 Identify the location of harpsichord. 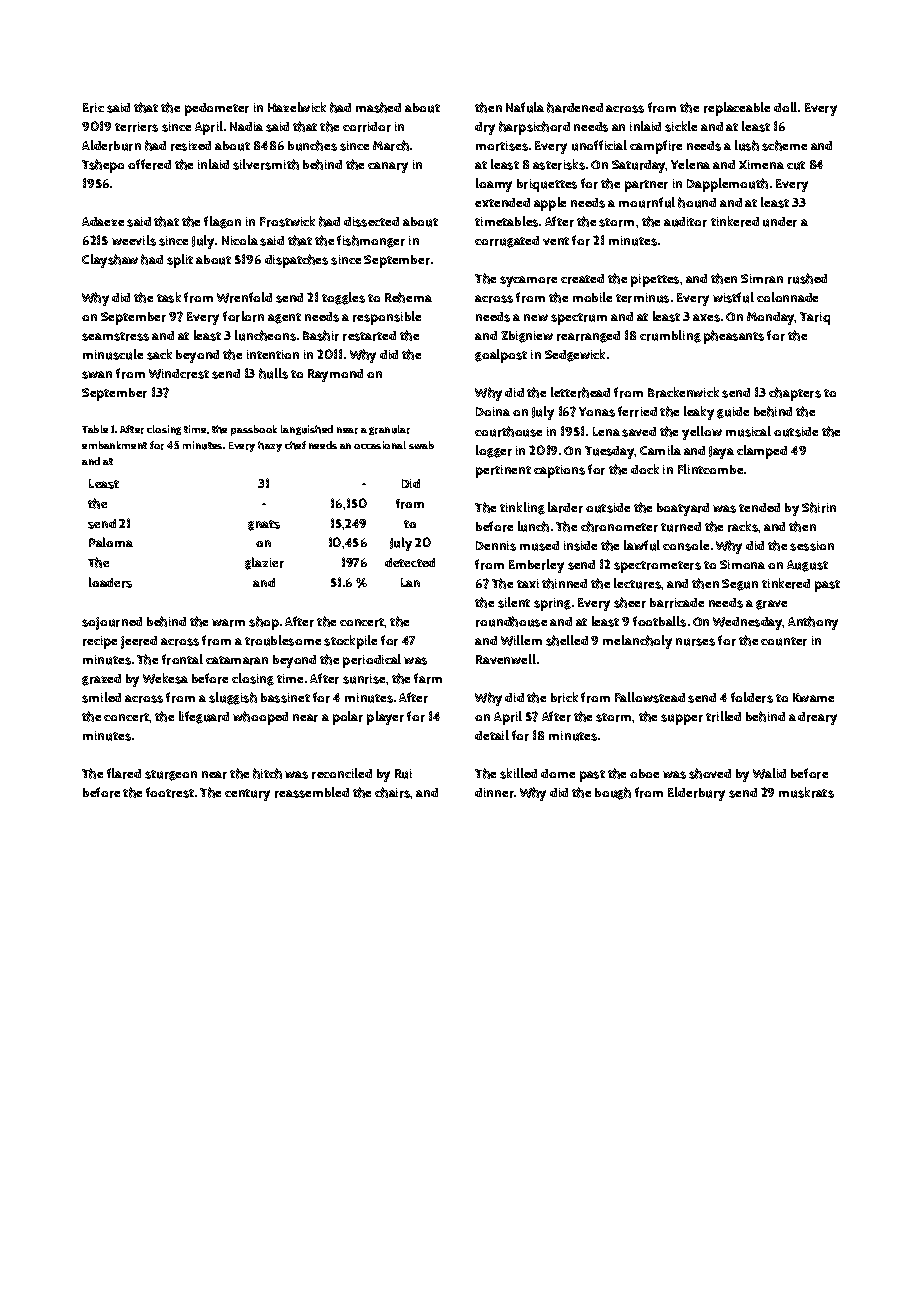
(534, 128).
